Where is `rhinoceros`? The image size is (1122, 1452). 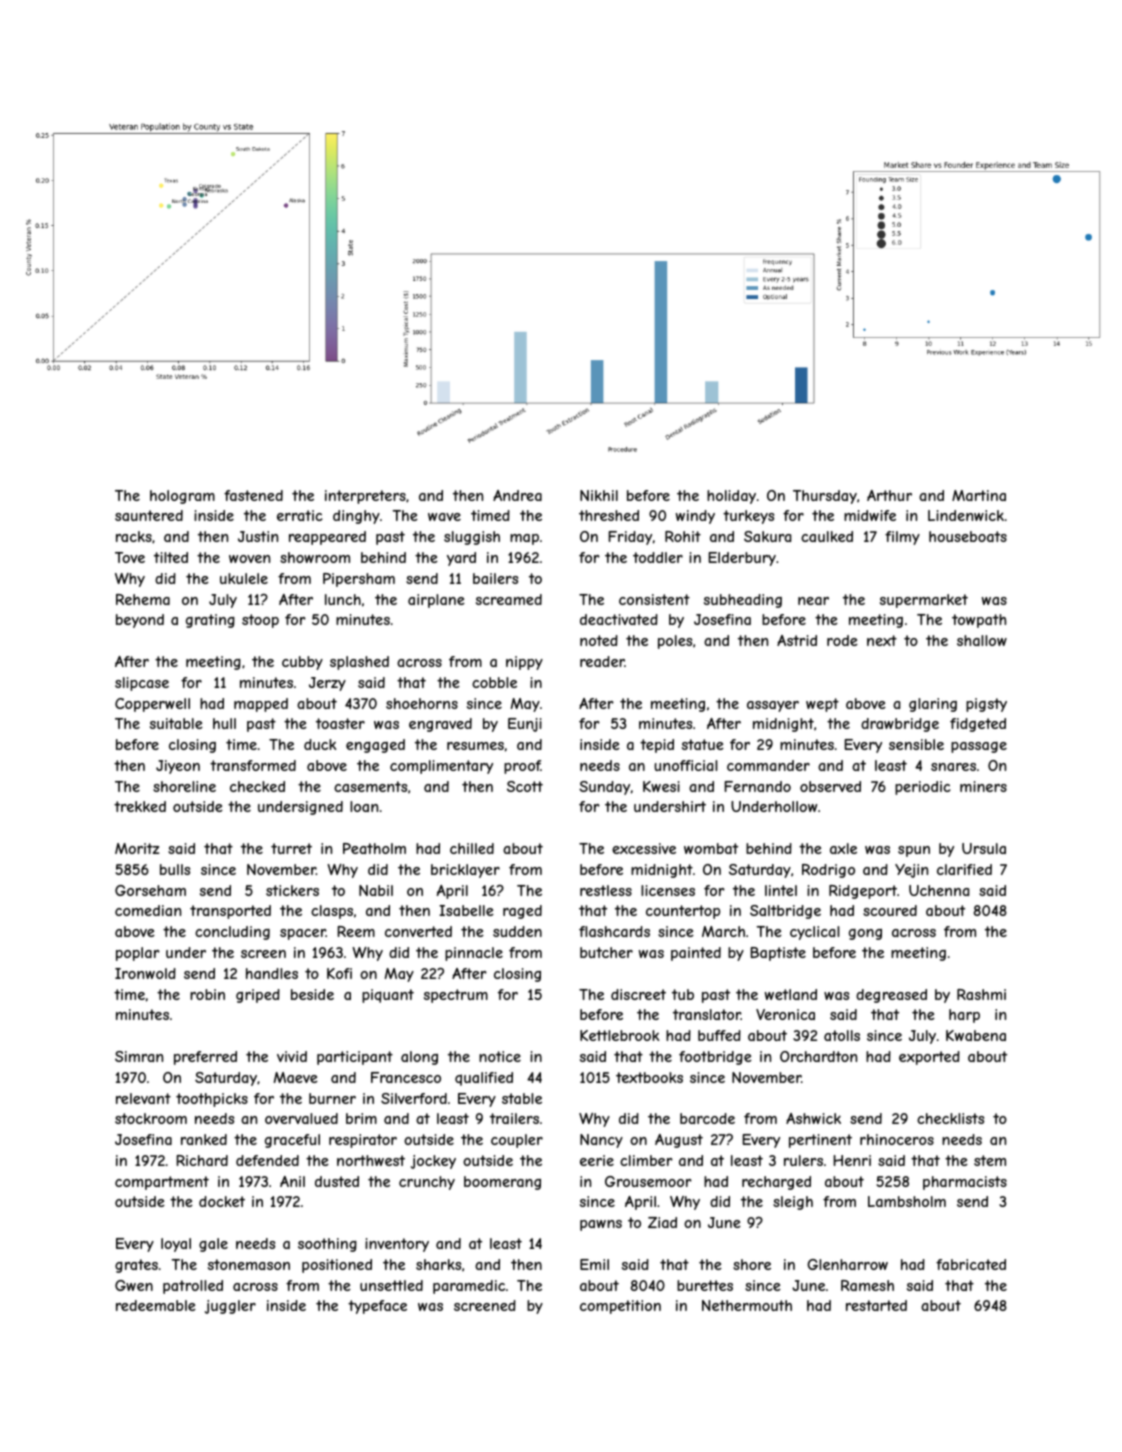 rhinoceros is located at coordinates (897, 1139).
